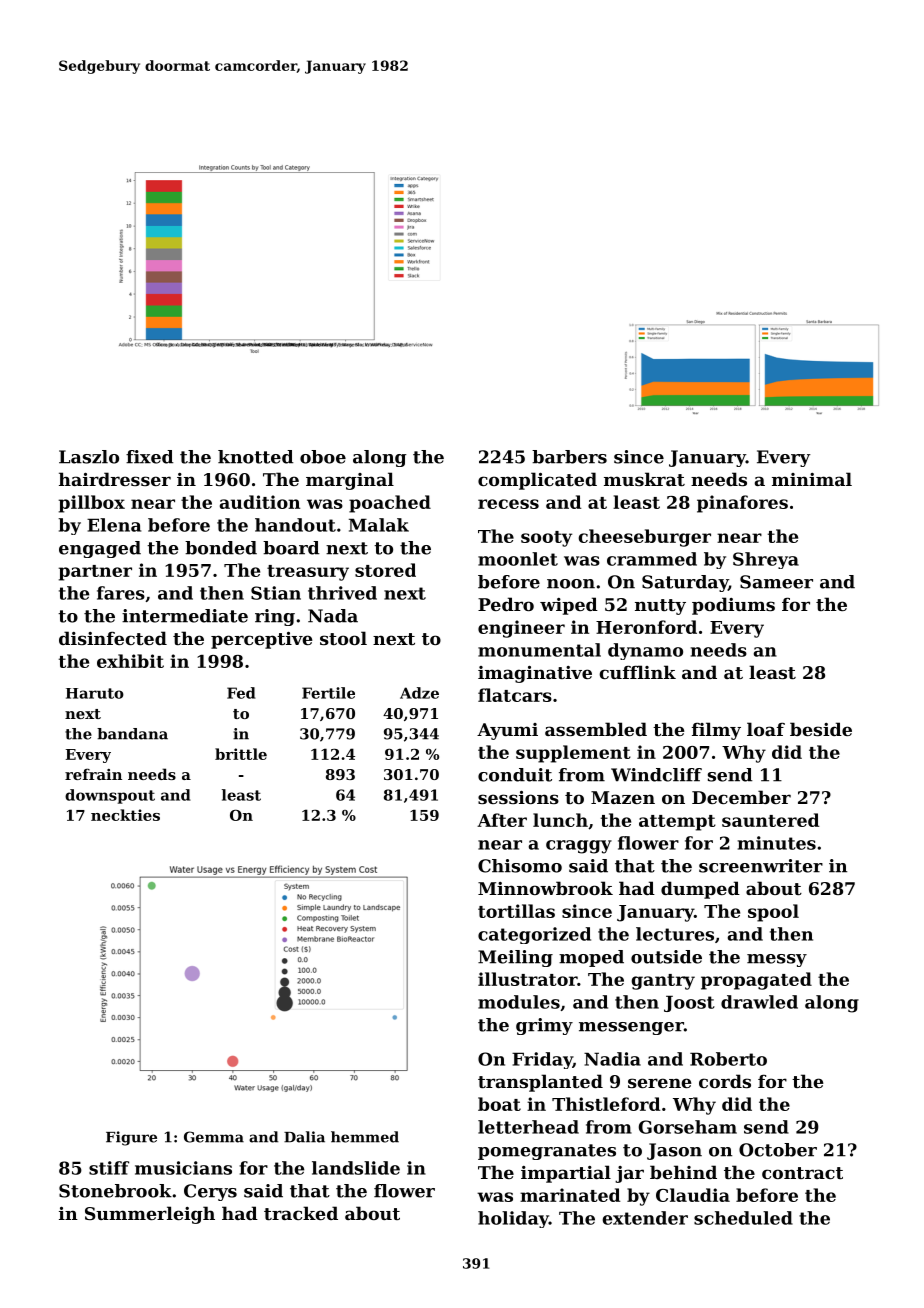 The width and height of the image is (924, 1308). Describe the element at coordinates (93, 774) in the image. I see `refrain` at that location.
